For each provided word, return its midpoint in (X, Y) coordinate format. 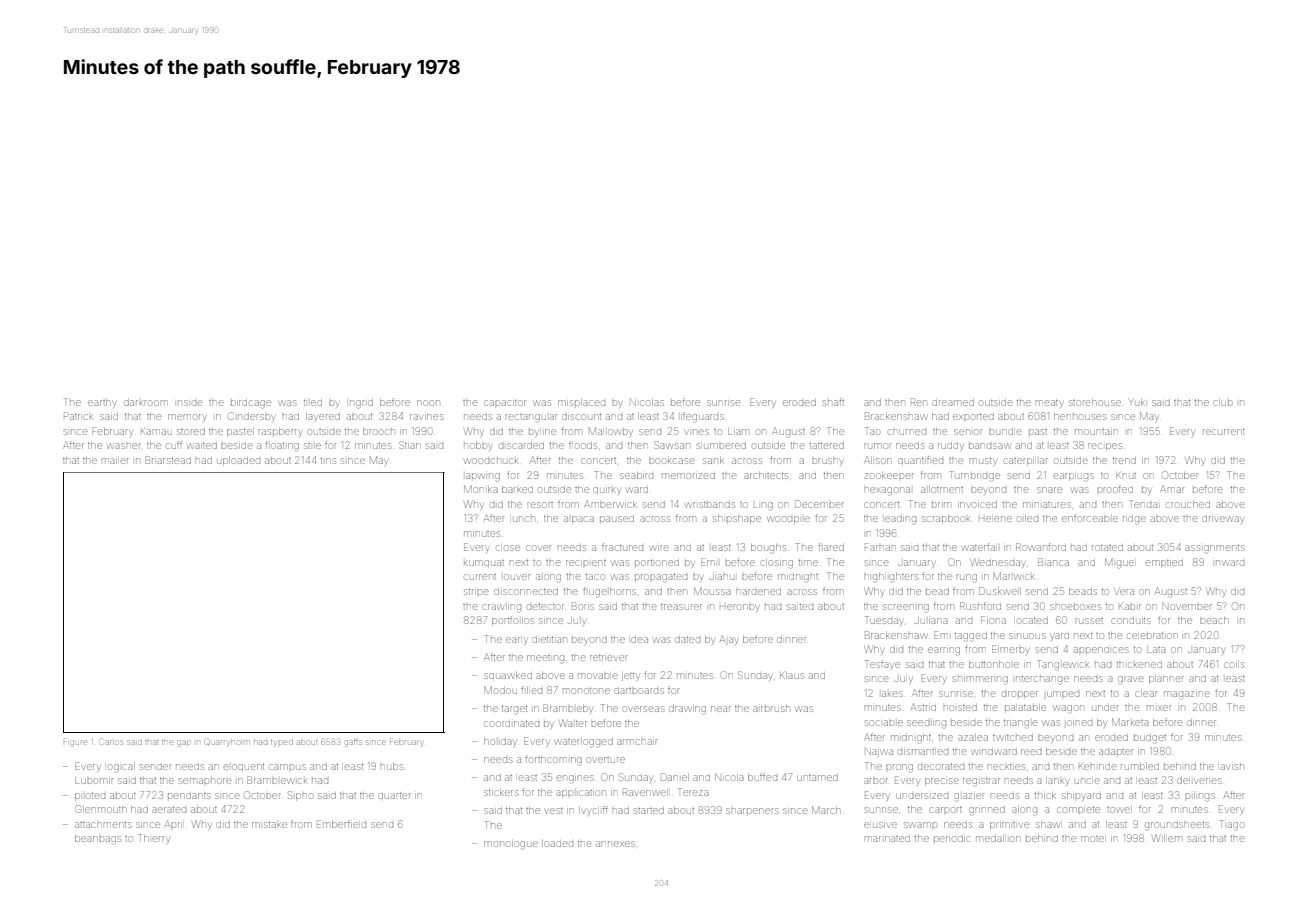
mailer (115, 461)
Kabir (1130, 606)
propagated (661, 578)
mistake (269, 825)
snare (1049, 490)
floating (282, 446)
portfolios (513, 621)
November (1187, 606)
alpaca (579, 520)
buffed (762, 777)
